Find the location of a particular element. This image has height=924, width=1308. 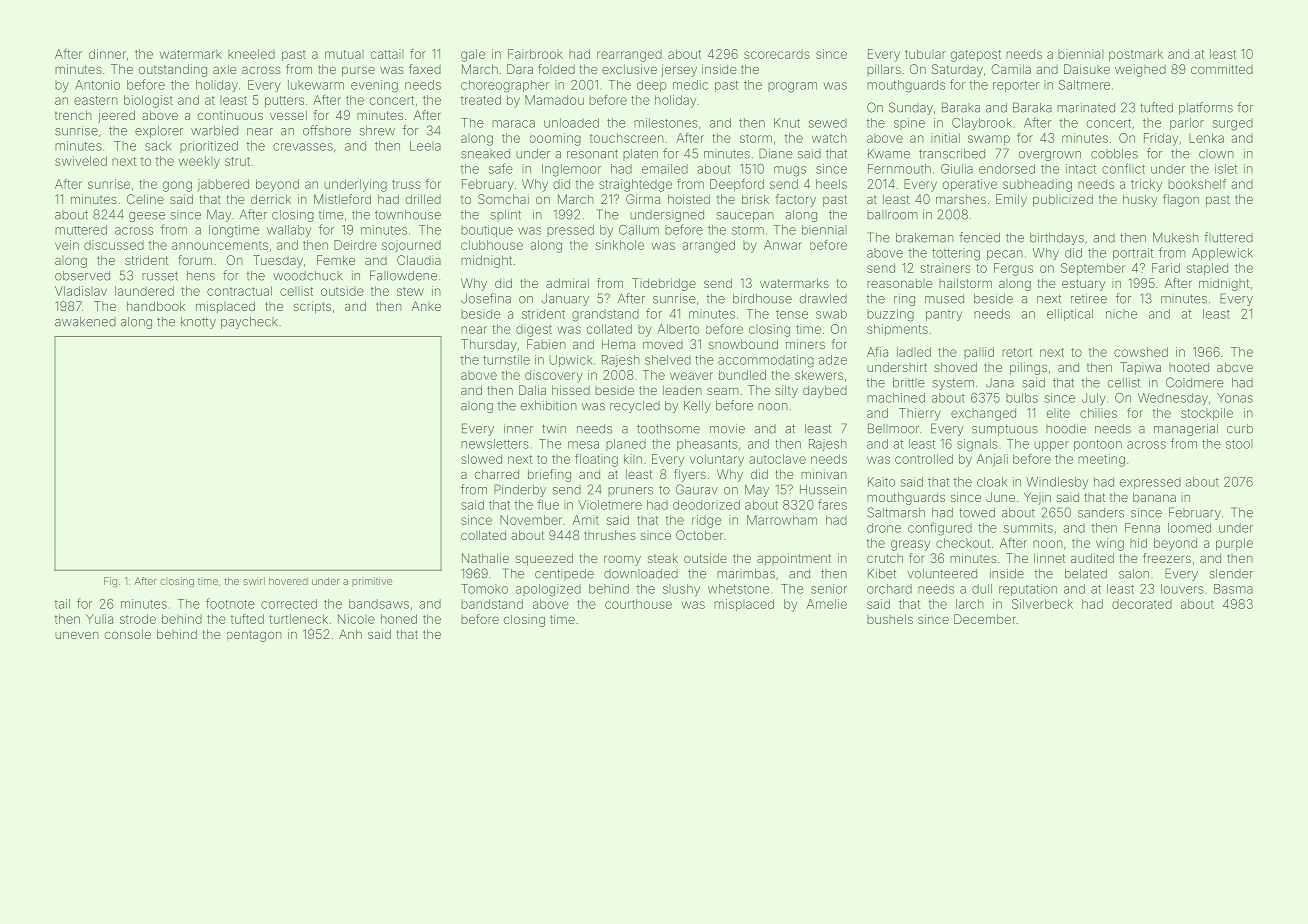

Fallowdene is located at coordinates (403, 275).
